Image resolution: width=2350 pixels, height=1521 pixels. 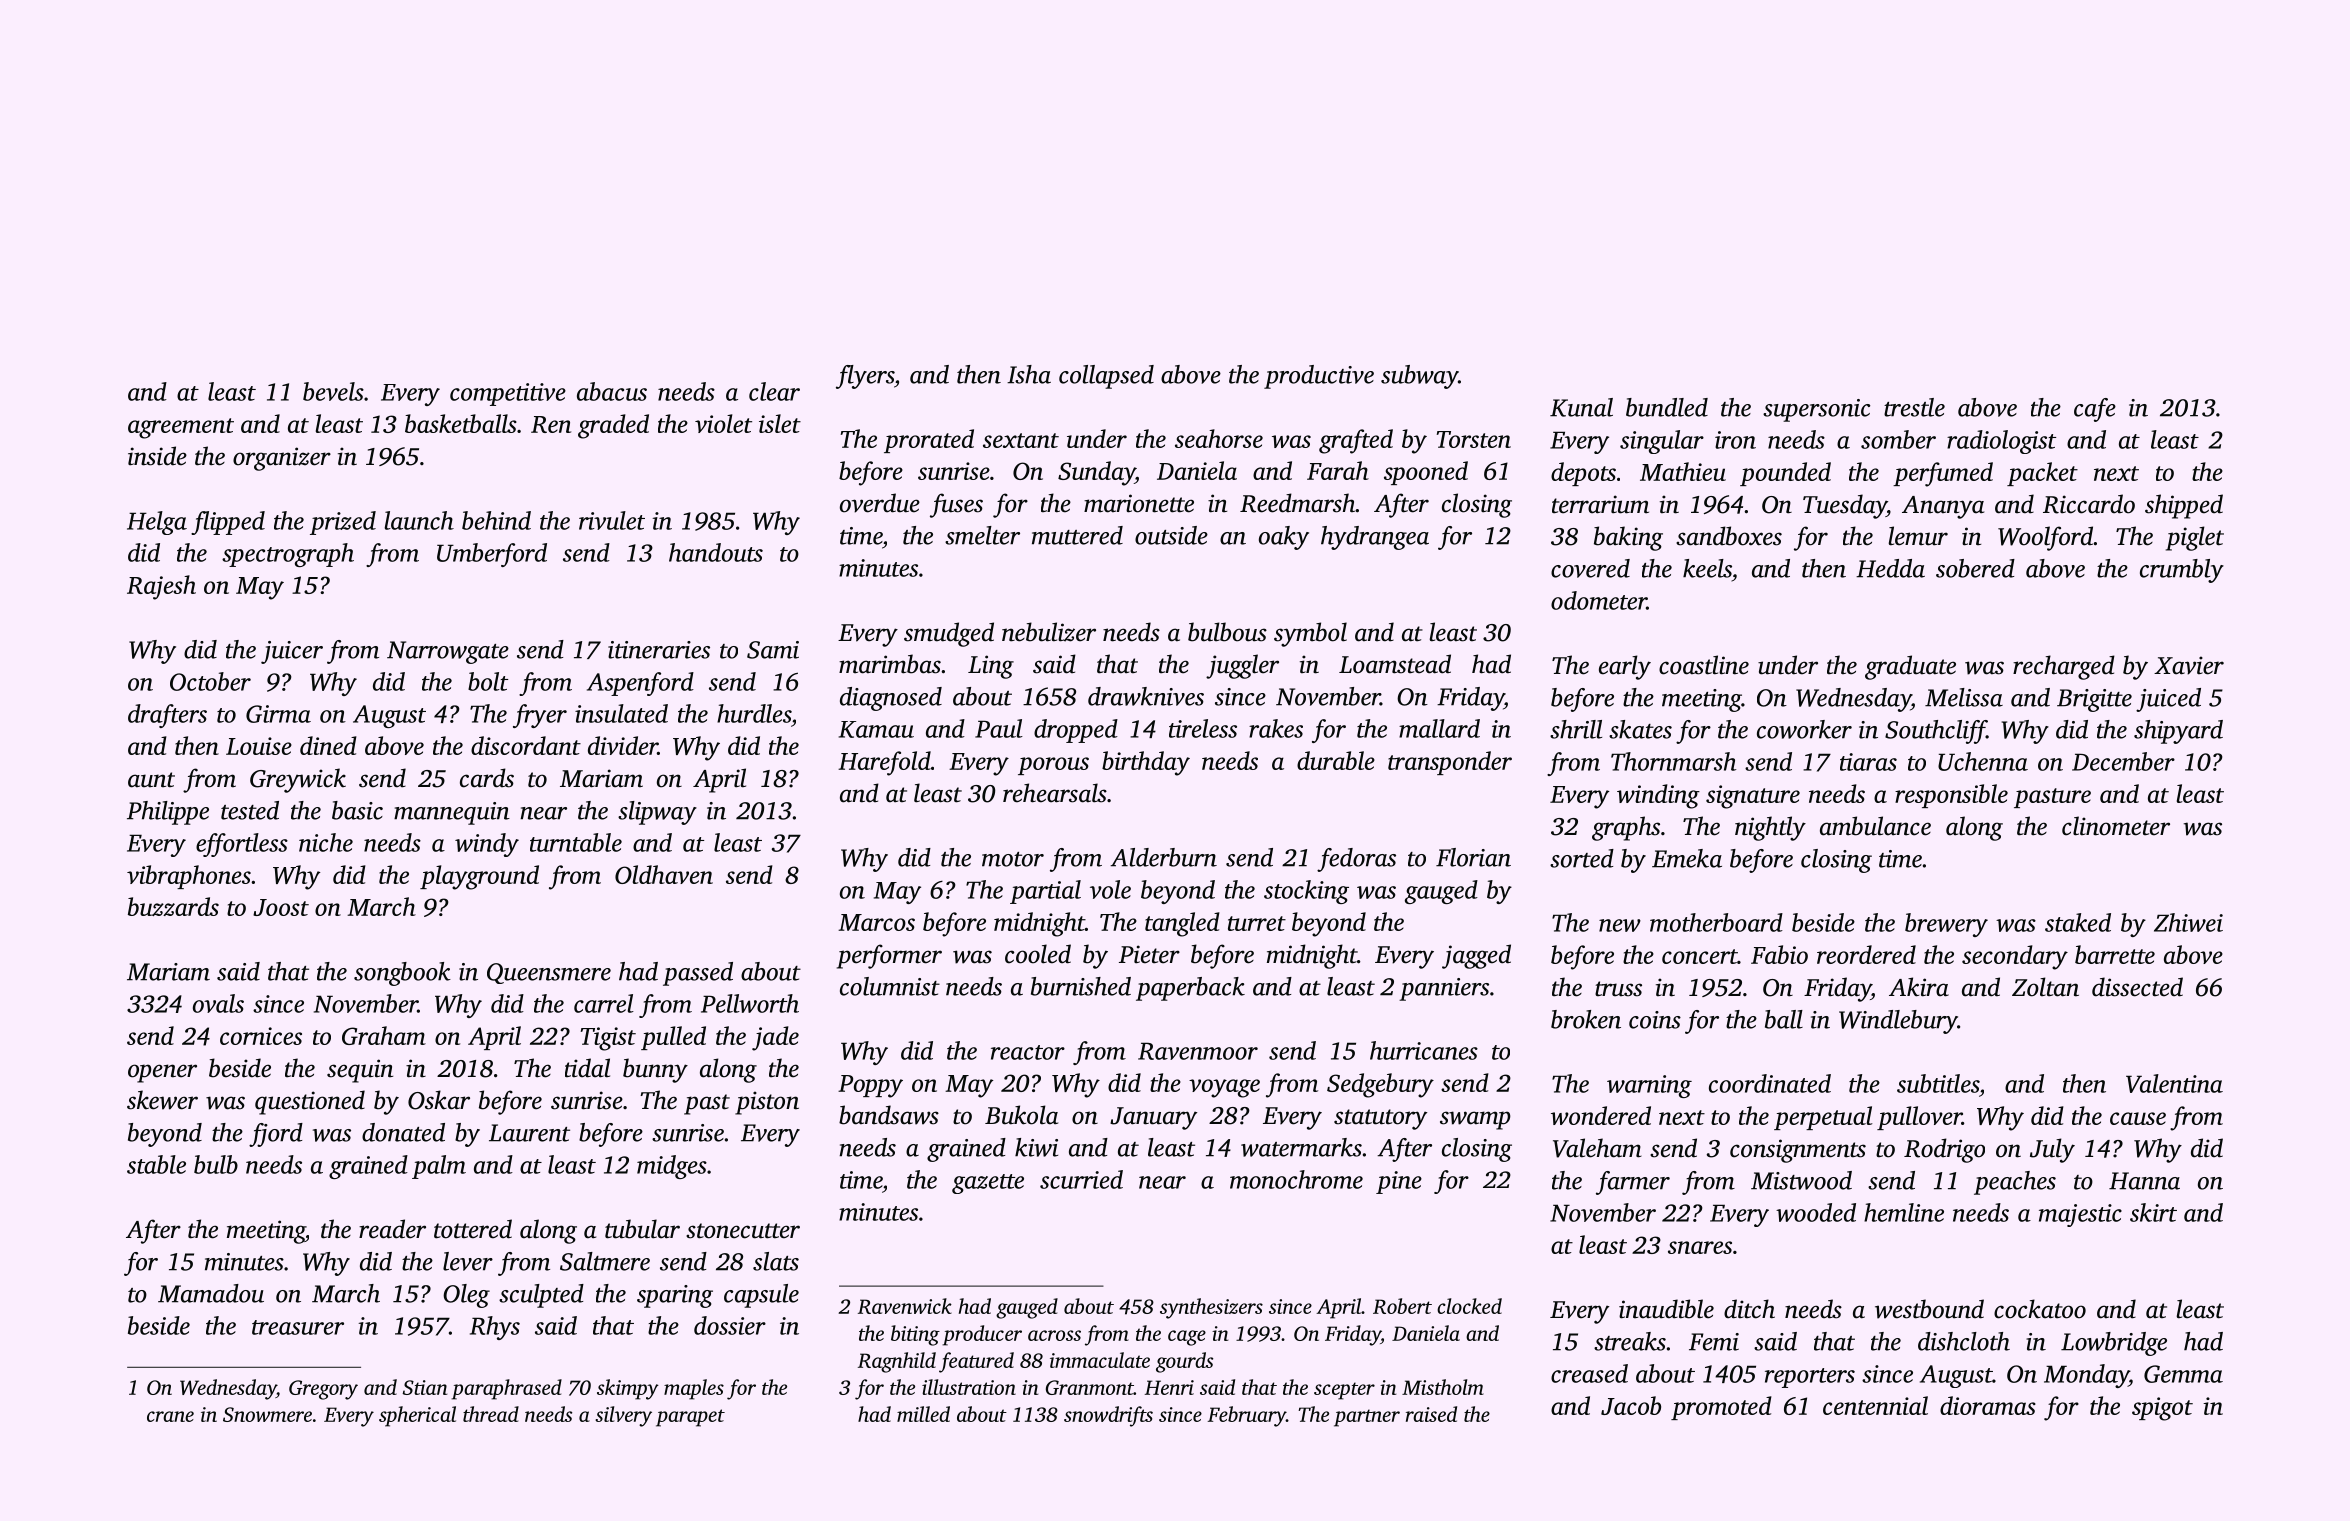 What do you see at coordinates (1779, 954) in the screenshot?
I see `Fabio` at bounding box center [1779, 954].
